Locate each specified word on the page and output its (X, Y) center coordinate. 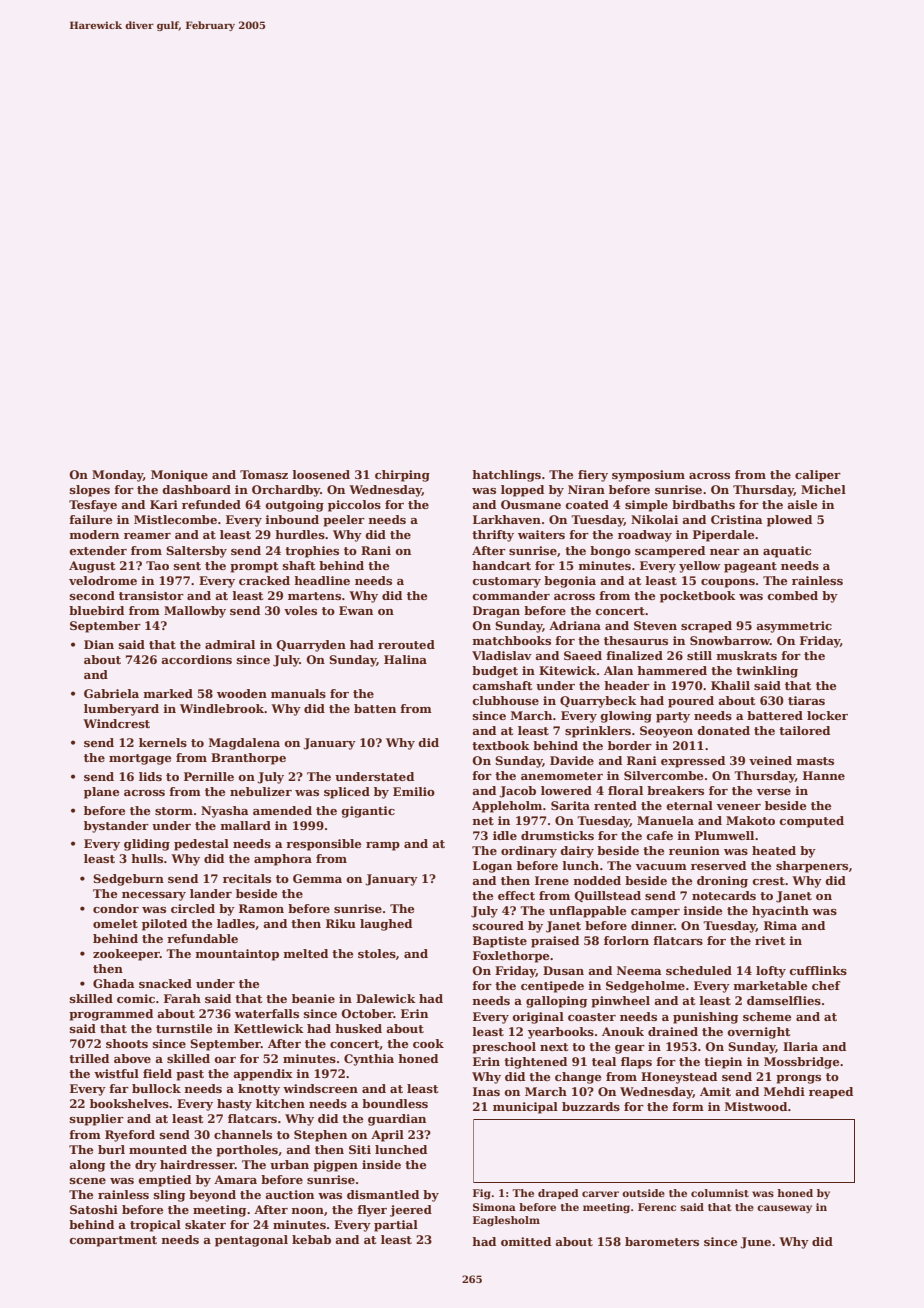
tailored (804, 730)
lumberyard (121, 710)
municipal (525, 1108)
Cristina (737, 519)
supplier (97, 1120)
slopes (90, 491)
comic (136, 998)
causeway (784, 1209)
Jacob (517, 792)
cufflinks (818, 970)
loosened (321, 474)
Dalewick (386, 998)
